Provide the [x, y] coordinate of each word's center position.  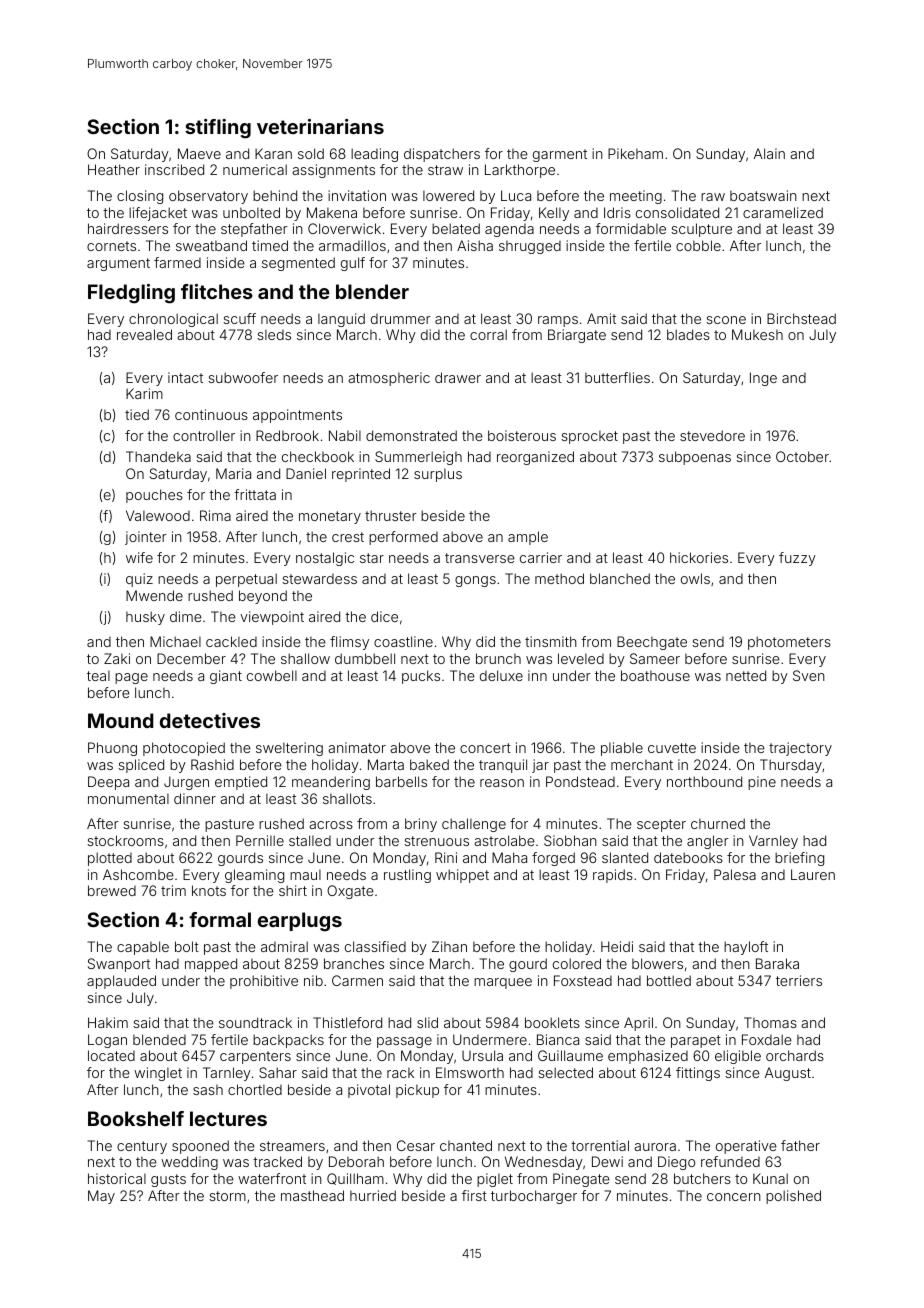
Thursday [791, 766]
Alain [769, 153]
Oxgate [350, 892]
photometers [789, 643]
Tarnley [227, 1074]
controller [204, 435]
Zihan [449, 946]
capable [143, 948]
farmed [177, 262]
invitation [357, 195]
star [372, 558]
